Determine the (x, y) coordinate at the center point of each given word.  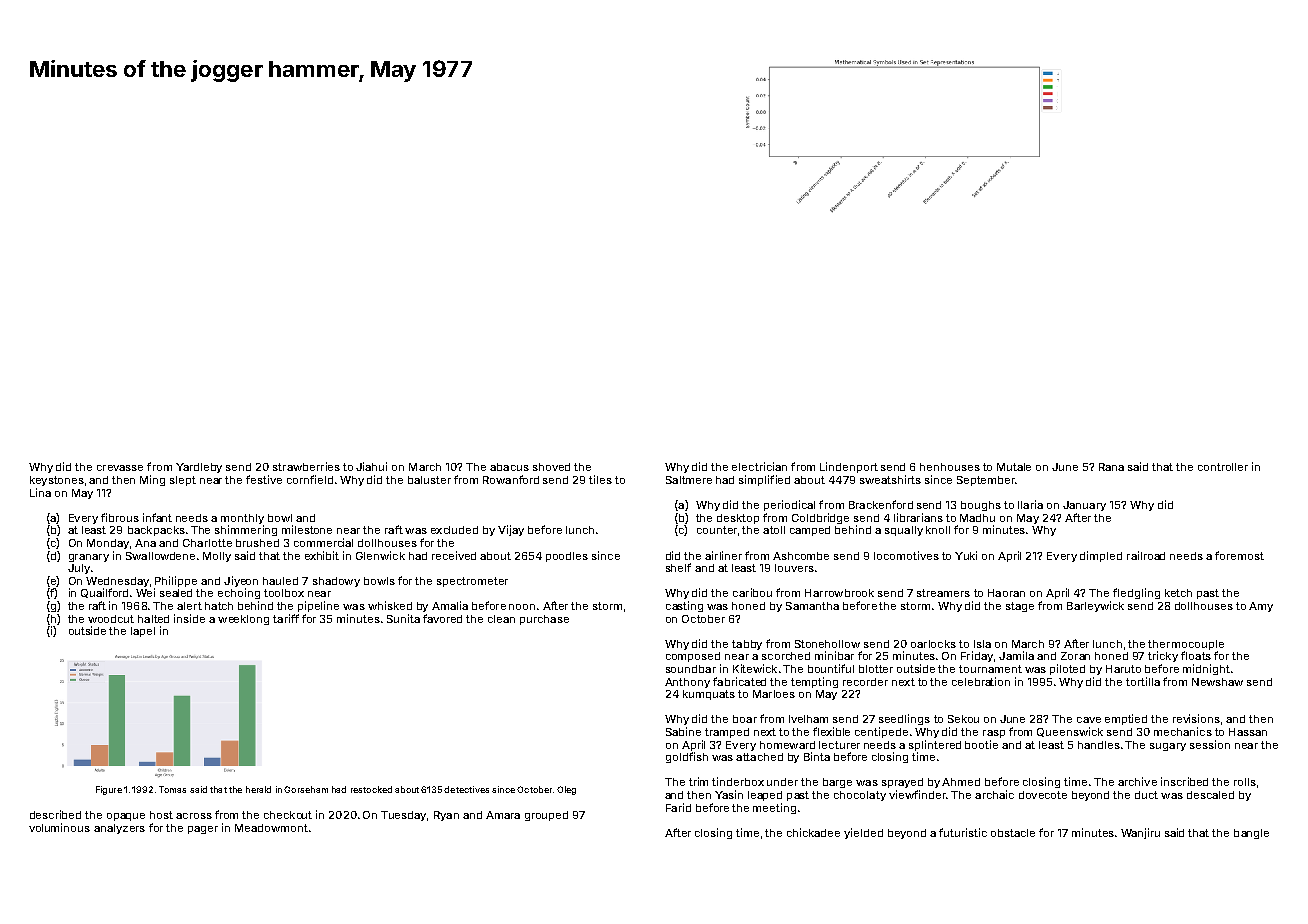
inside (189, 618)
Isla (982, 644)
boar (745, 719)
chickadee (813, 832)
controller (1223, 467)
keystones (57, 481)
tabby (747, 645)
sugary (1168, 747)
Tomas (172, 789)
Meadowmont (271, 828)
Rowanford (511, 479)
